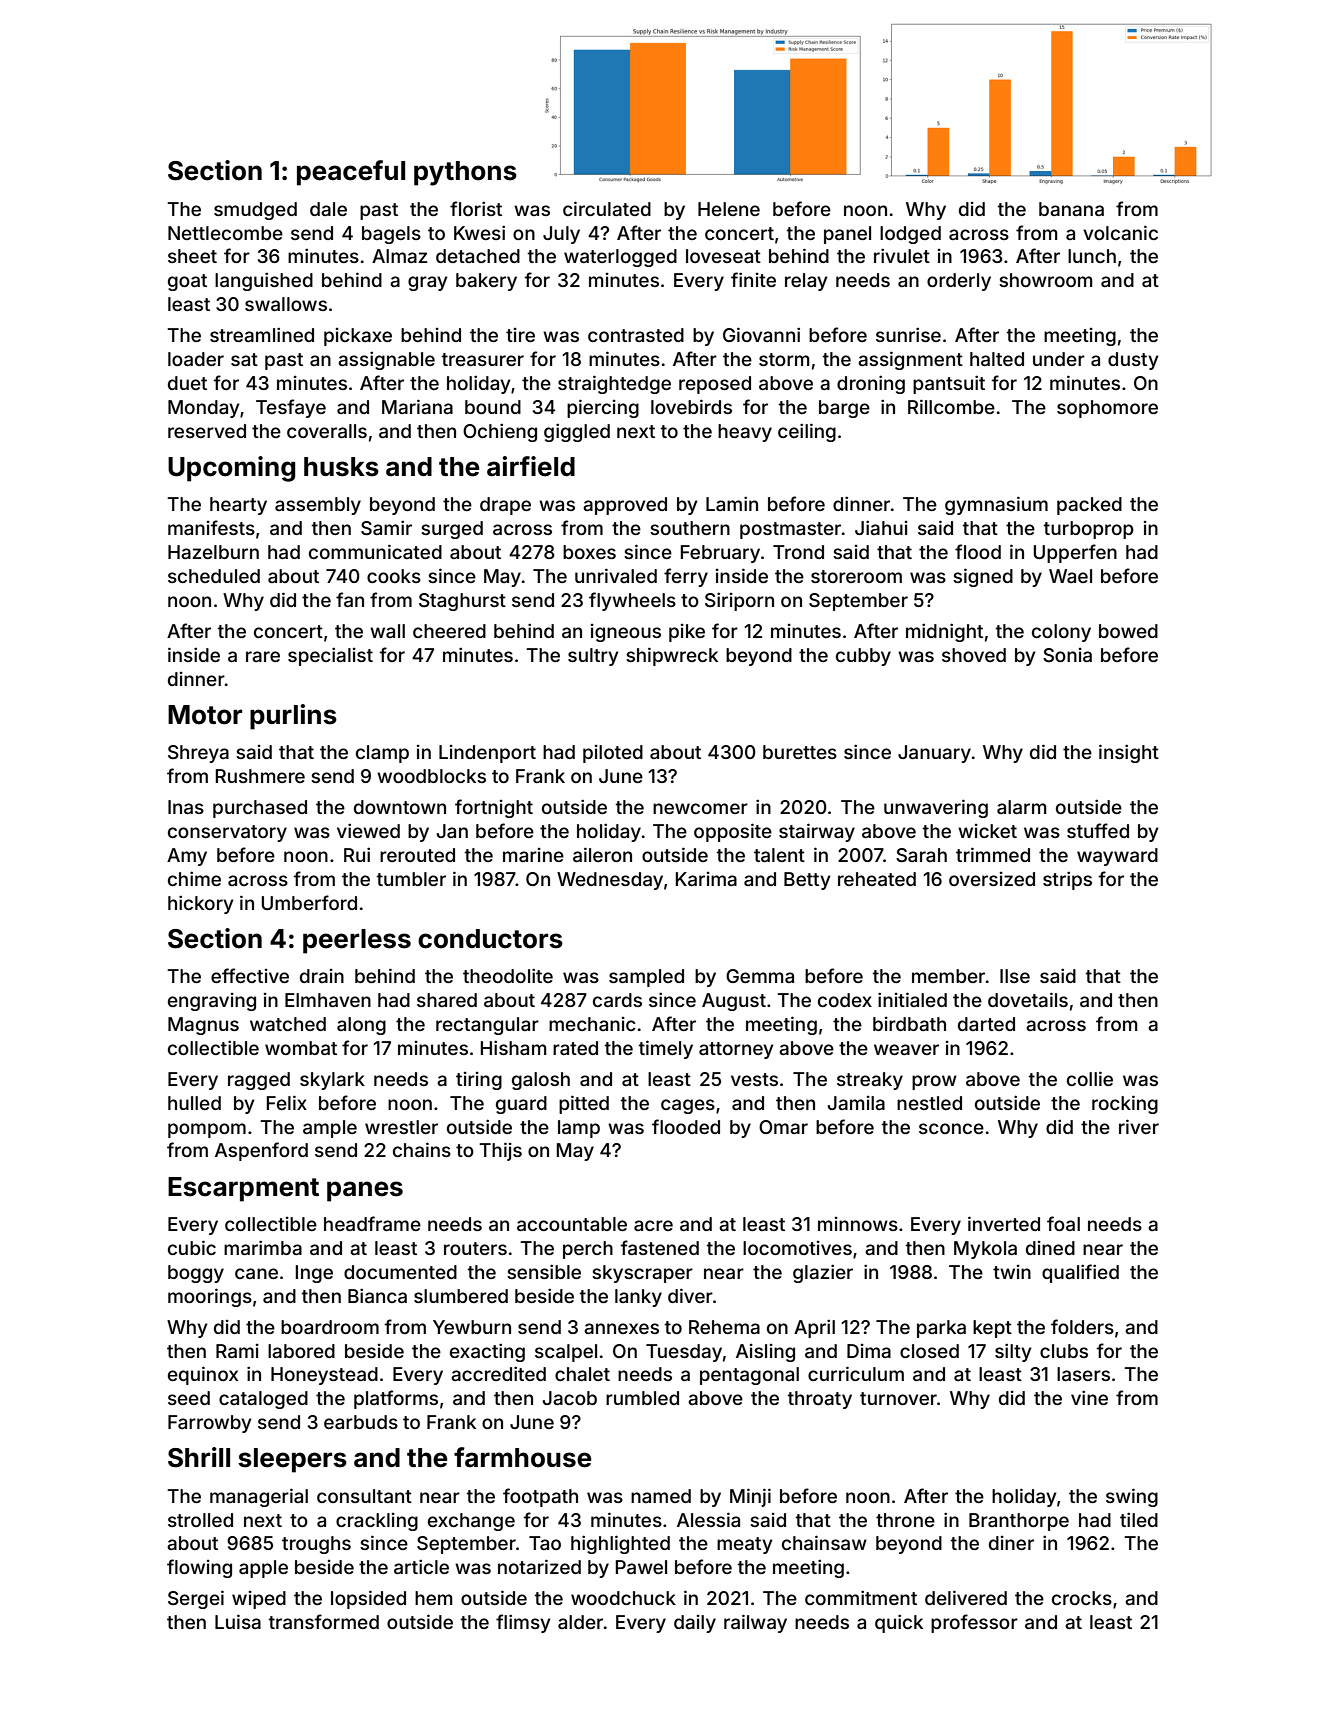 This image has width=1326, height=1716. I want to click on waterlogged, so click(620, 258).
